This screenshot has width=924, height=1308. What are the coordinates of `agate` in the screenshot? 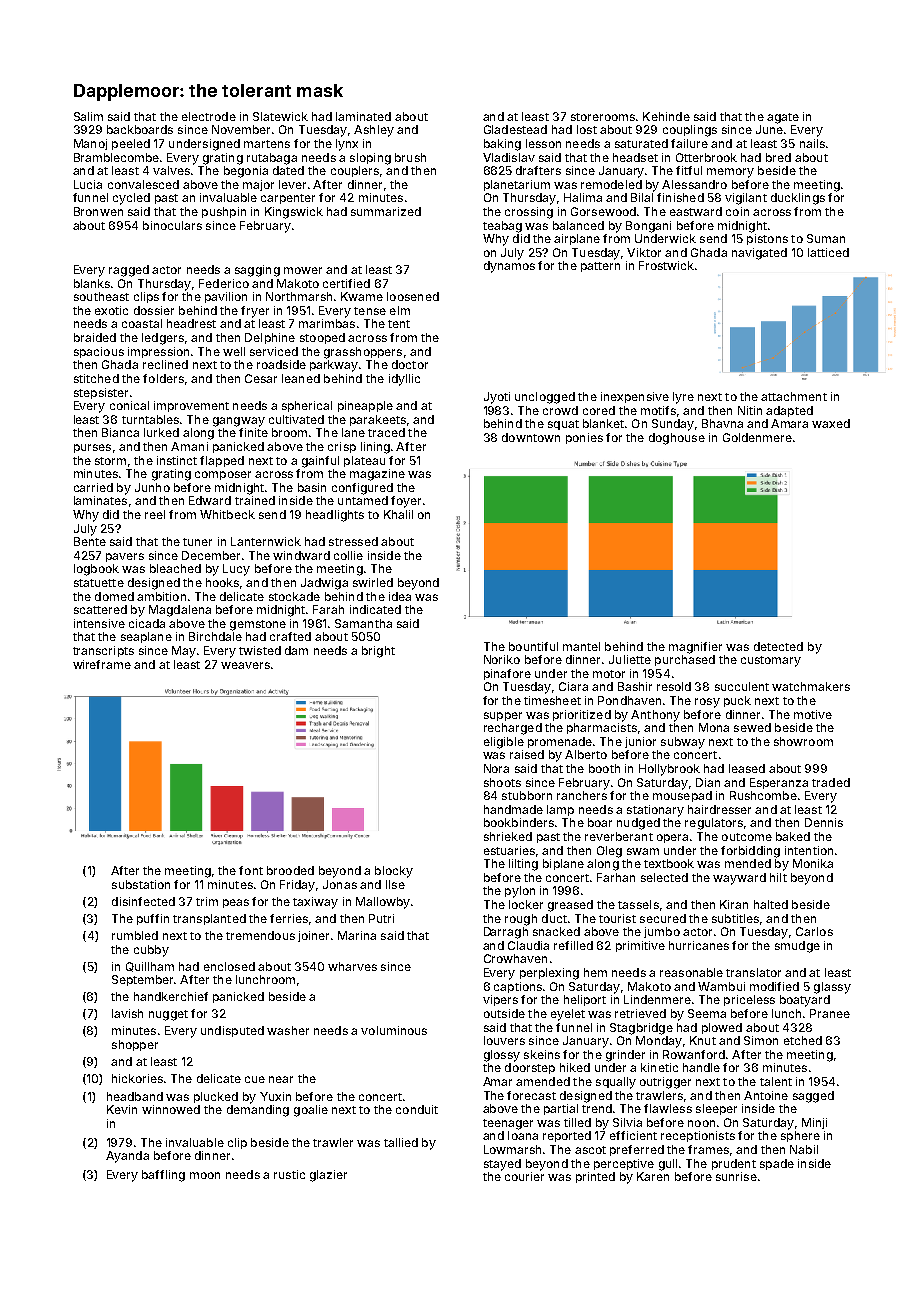 It's located at (783, 118).
